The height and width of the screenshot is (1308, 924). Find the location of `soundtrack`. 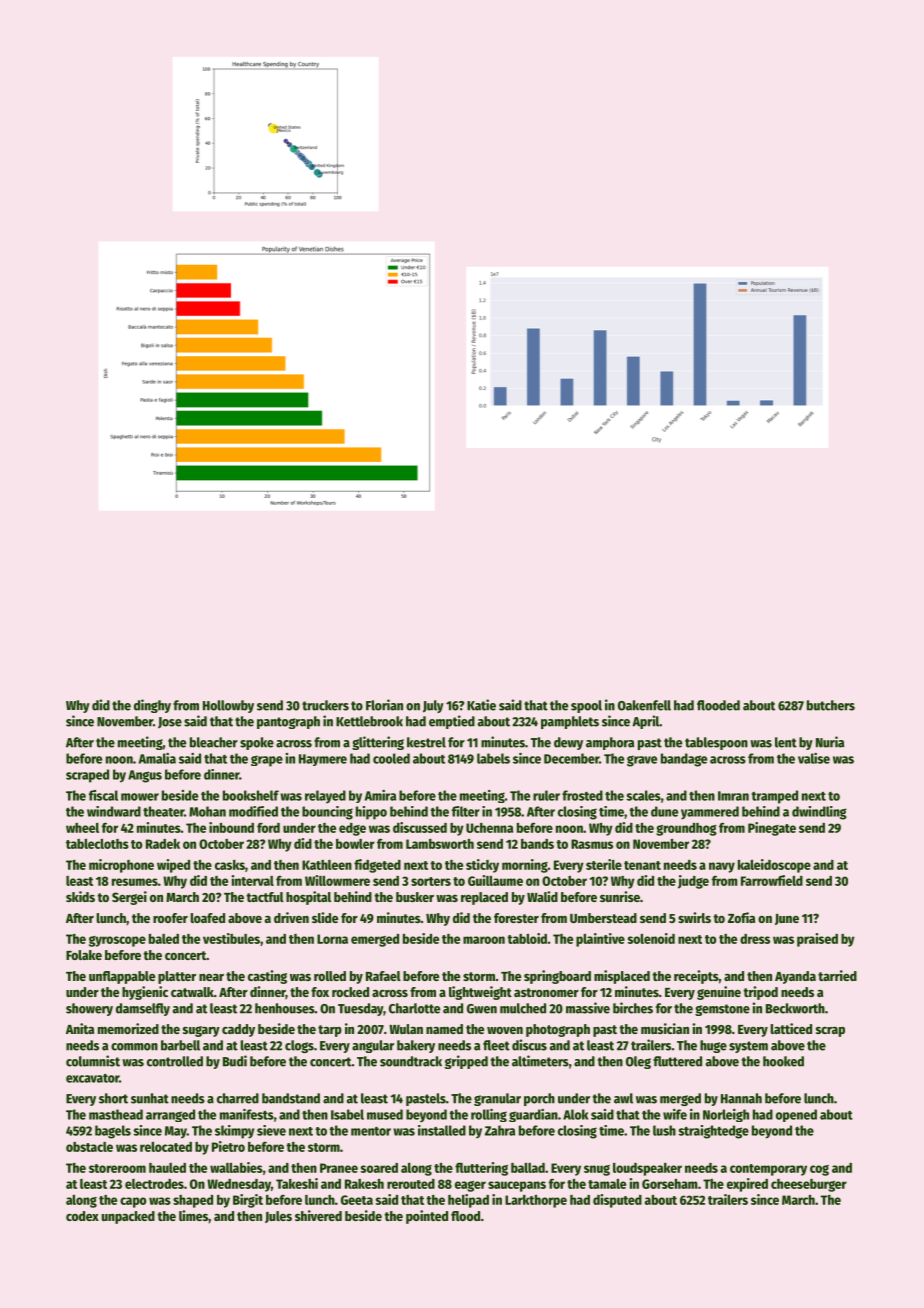

soundtrack is located at coordinates (411, 1061).
